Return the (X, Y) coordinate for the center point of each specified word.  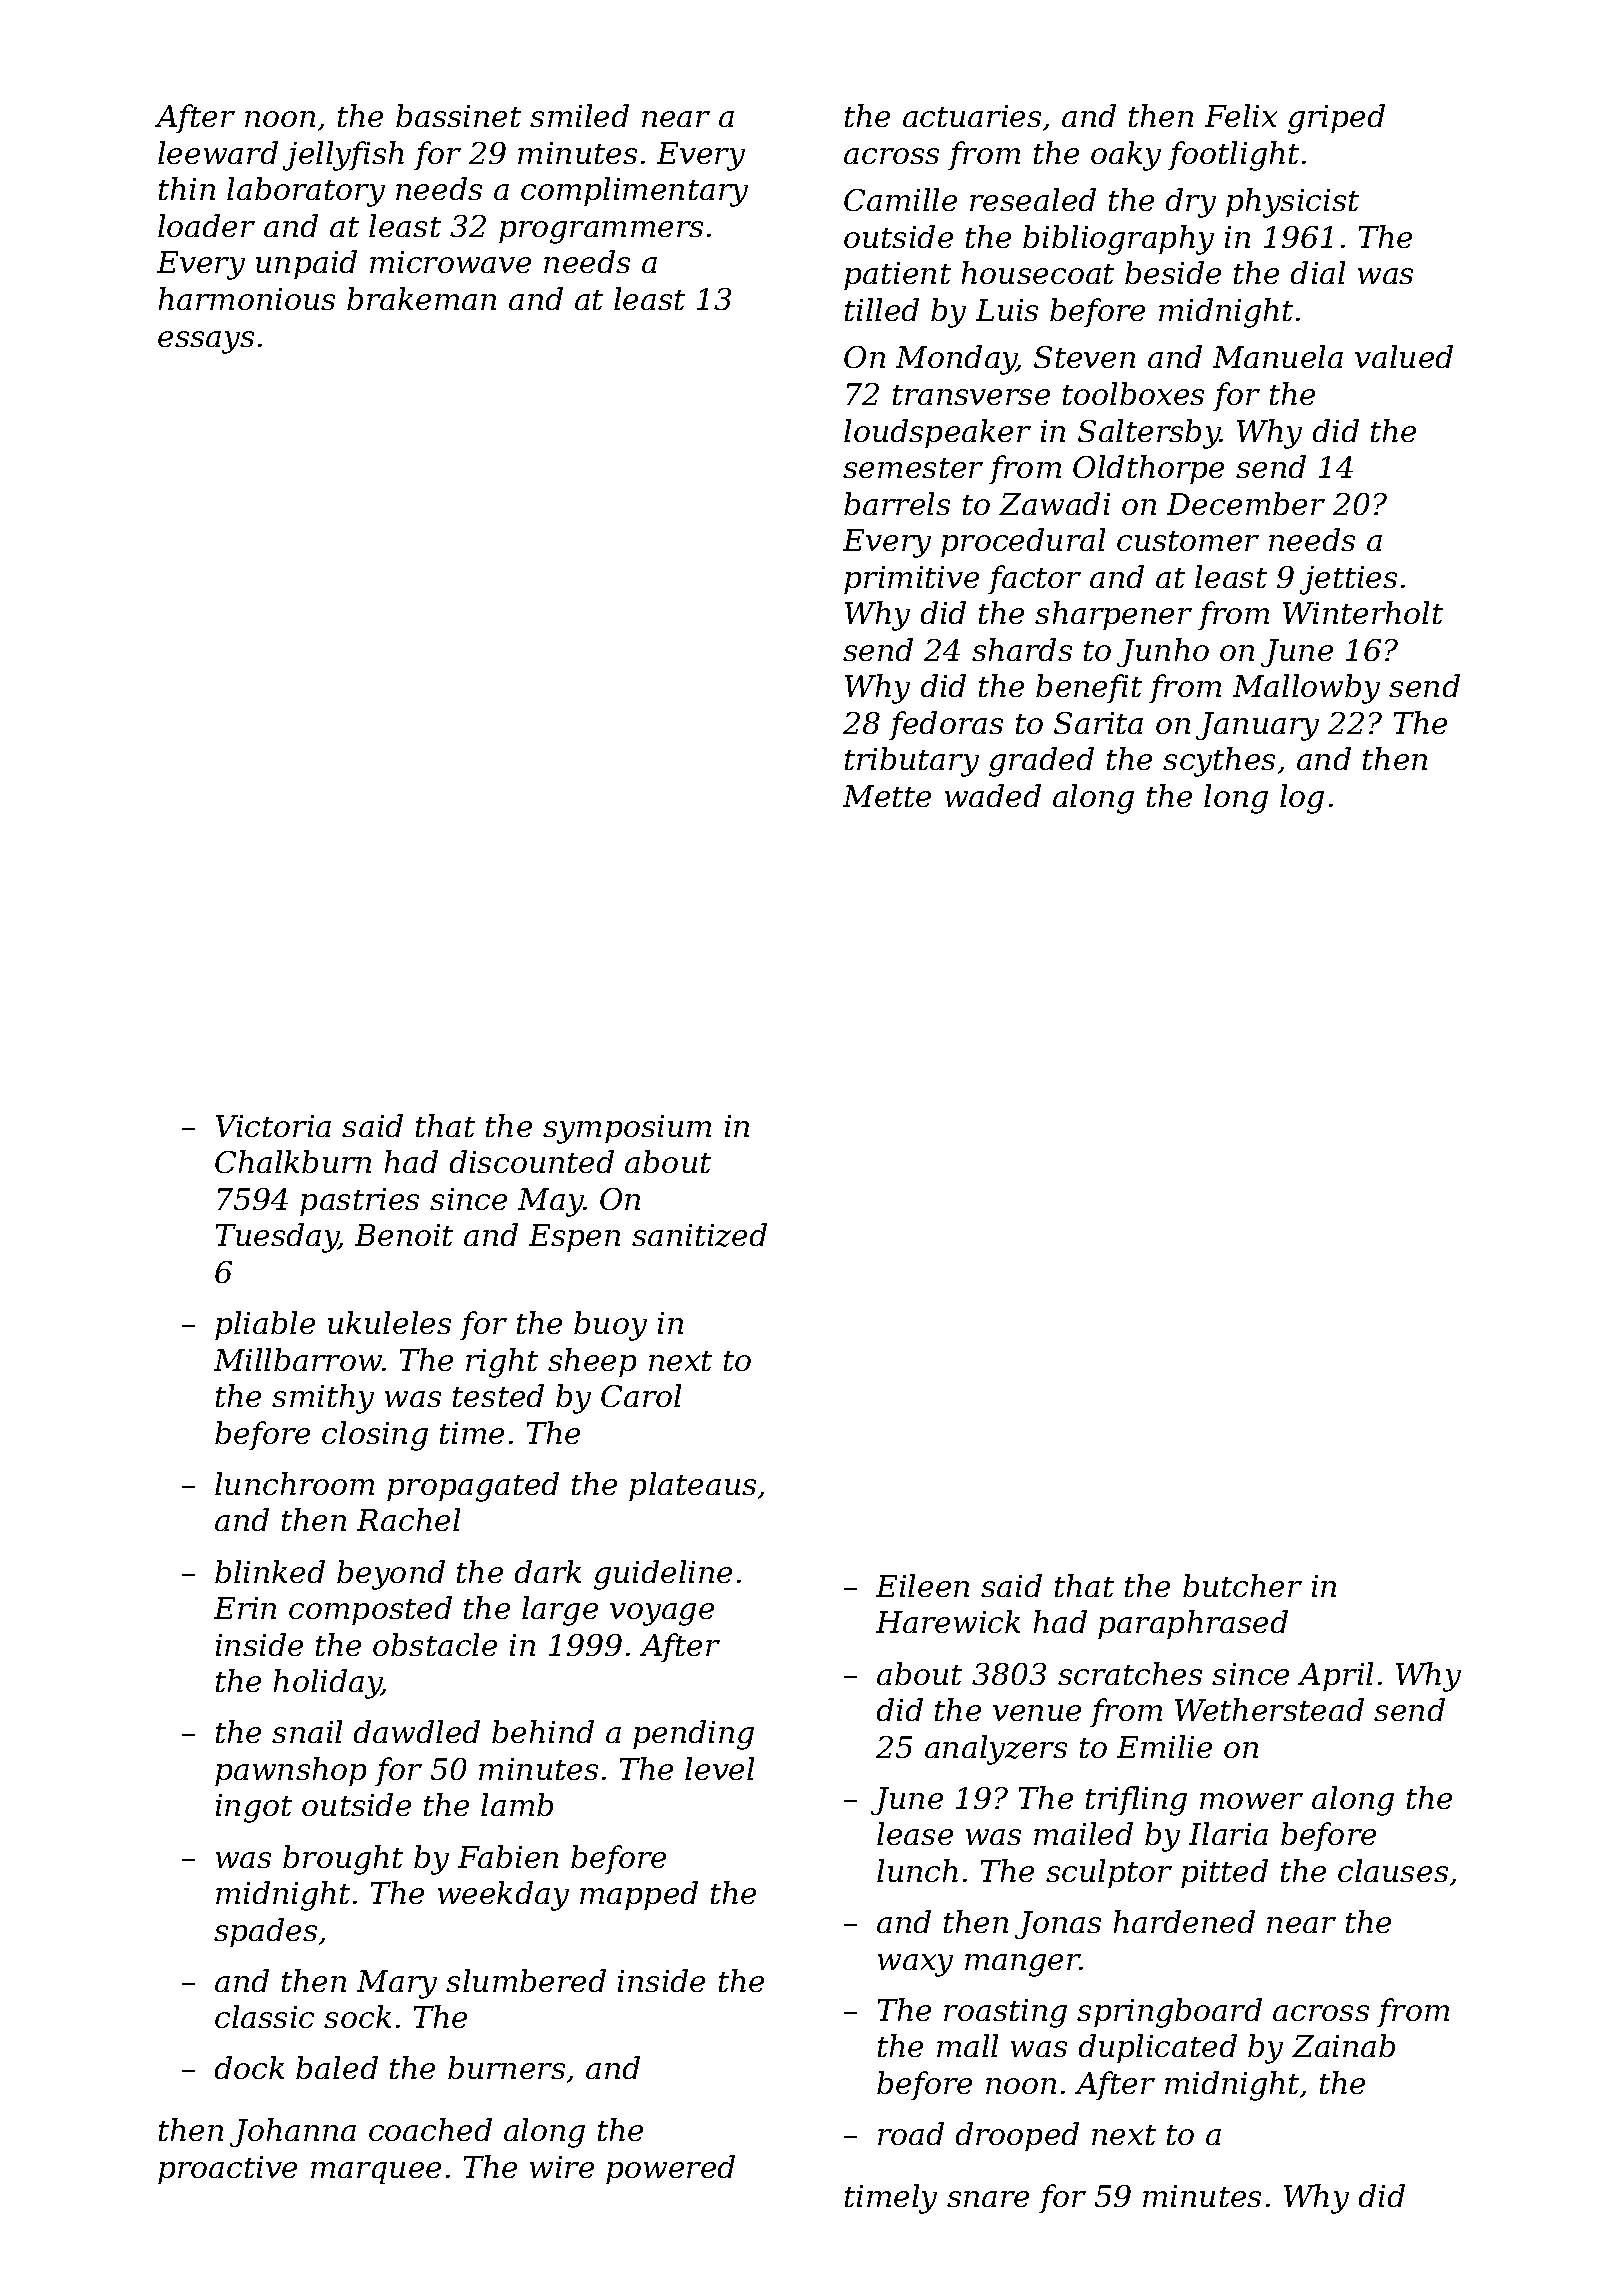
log (1302, 799)
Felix (1241, 115)
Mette (887, 796)
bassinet (458, 115)
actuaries (972, 116)
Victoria (273, 1126)
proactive (227, 2170)
